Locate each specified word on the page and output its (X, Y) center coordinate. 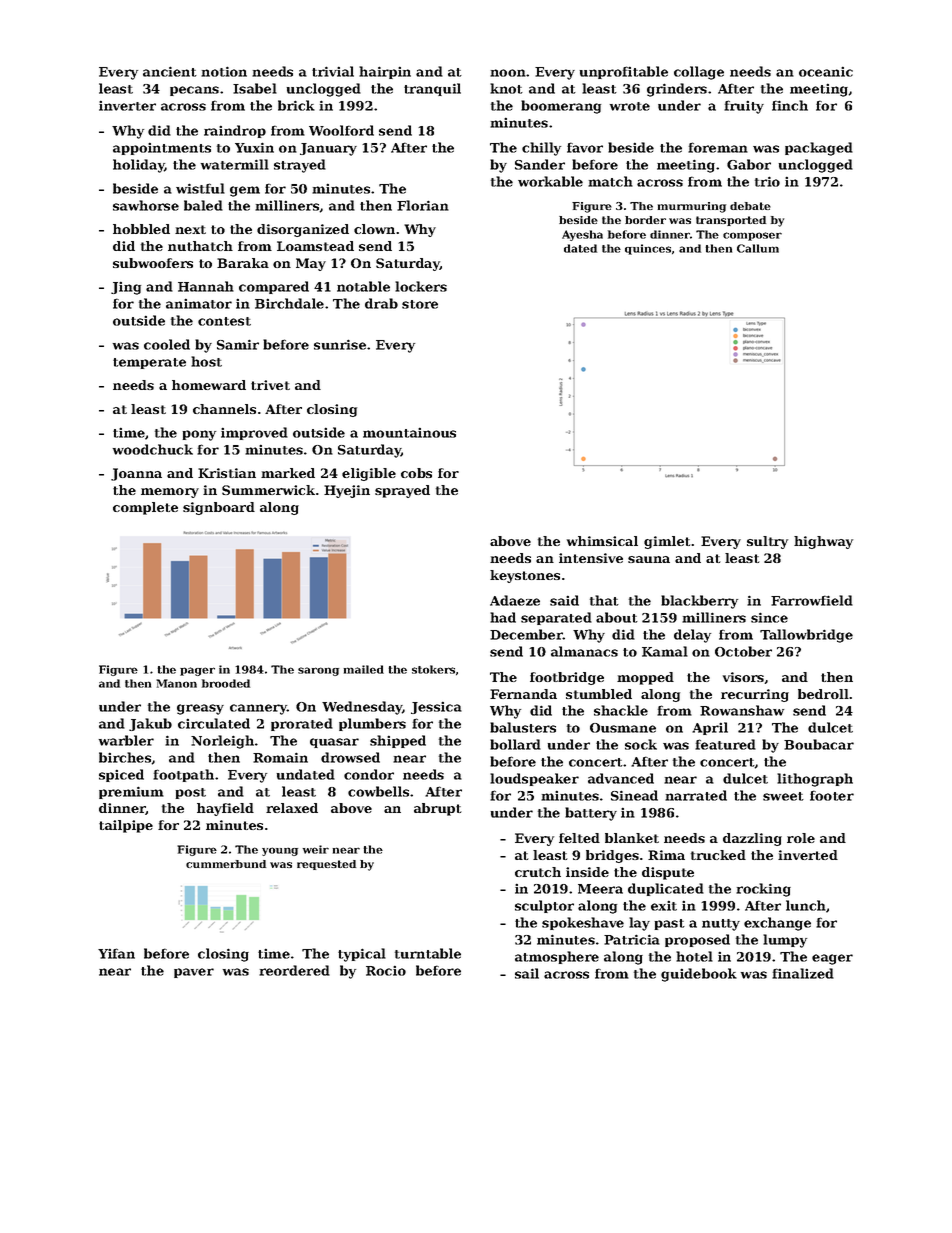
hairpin (385, 72)
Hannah (206, 286)
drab (381, 303)
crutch (538, 872)
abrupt (438, 809)
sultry (767, 542)
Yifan (116, 953)
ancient (170, 71)
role (801, 838)
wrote (630, 106)
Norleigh (222, 742)
